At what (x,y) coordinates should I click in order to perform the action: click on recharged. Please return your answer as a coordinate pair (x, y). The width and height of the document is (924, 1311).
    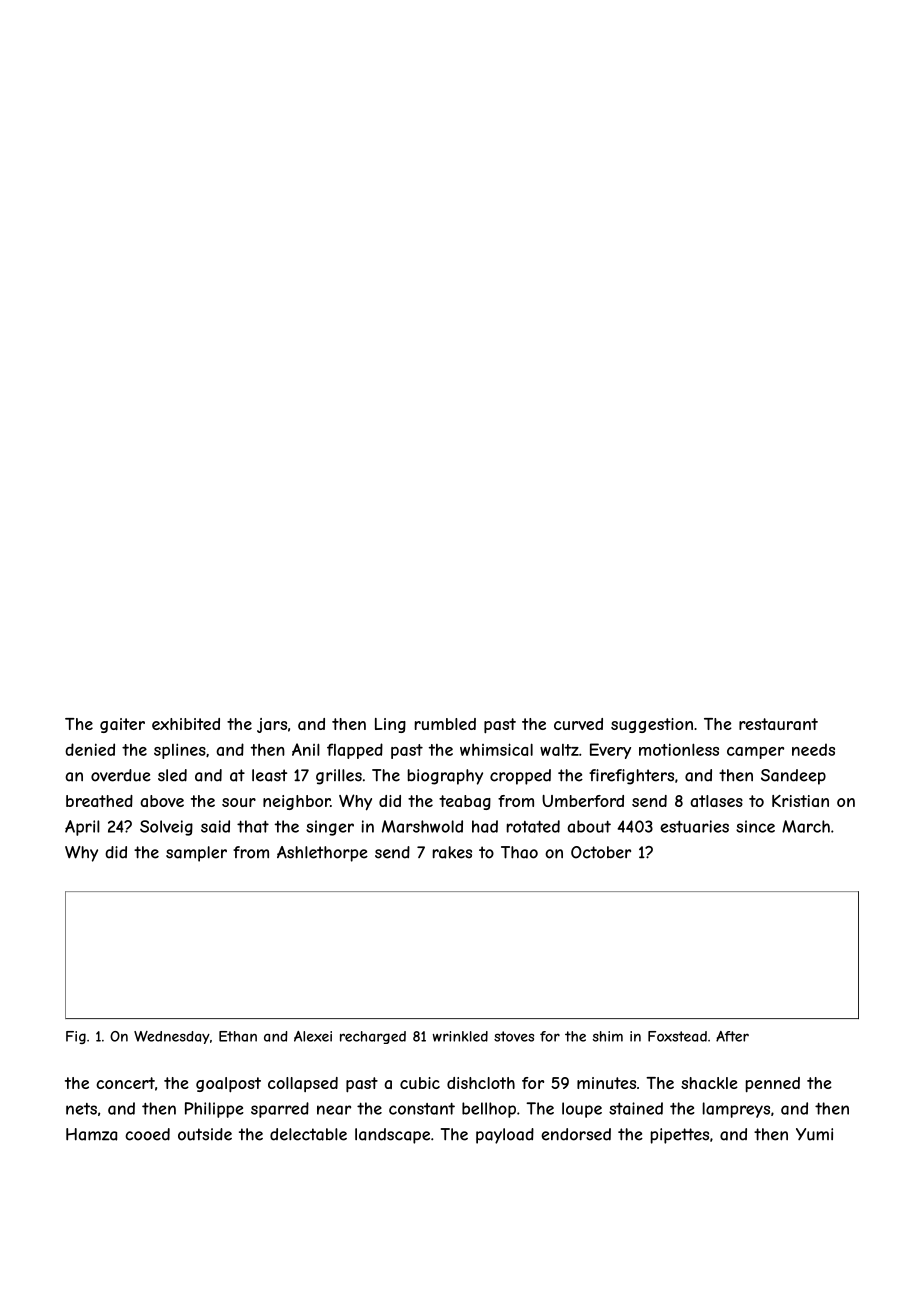
    Looking at the image, I should click on (373, 1037).
